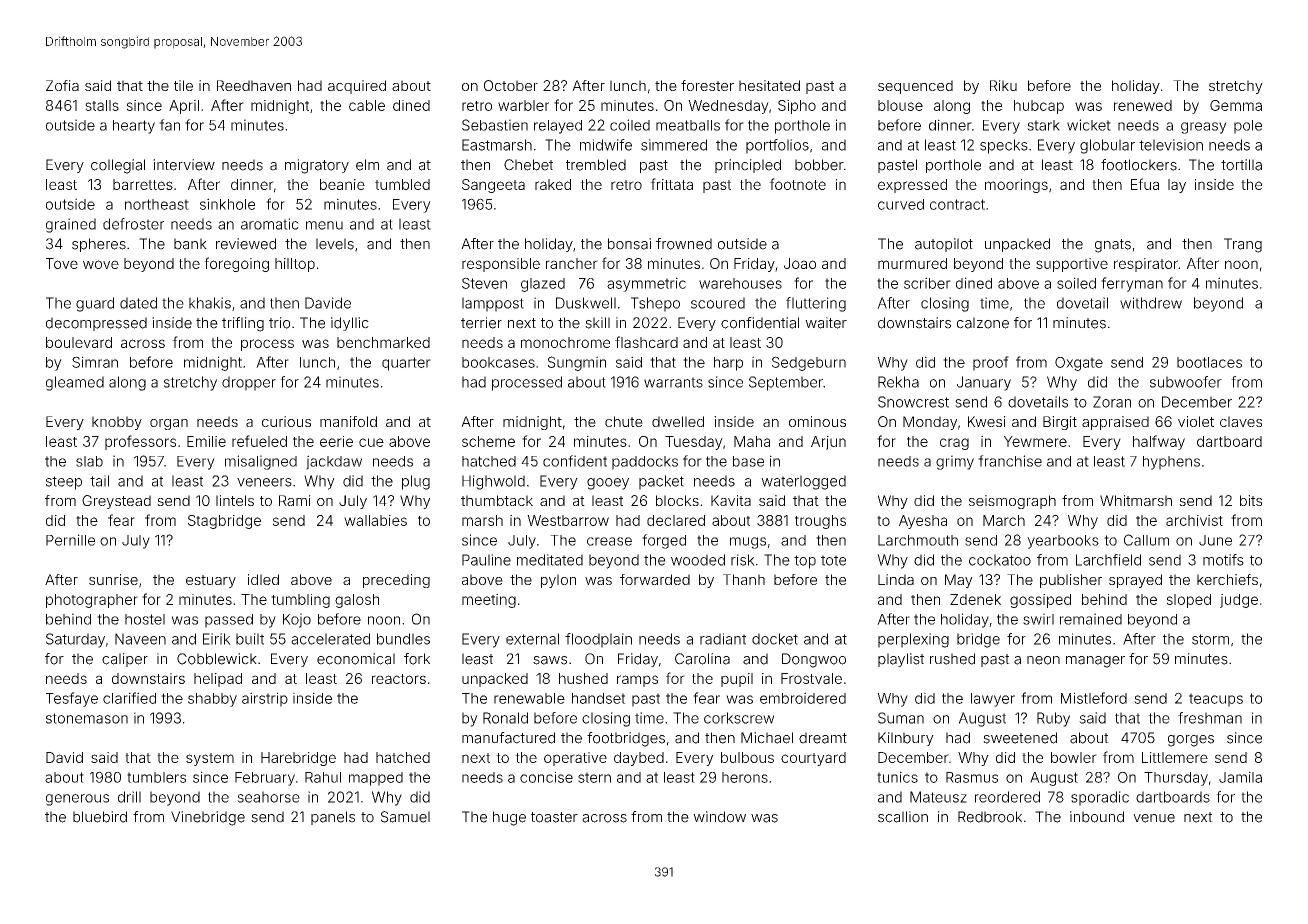  I want to click on Reedhaven, so click(254, 85).
